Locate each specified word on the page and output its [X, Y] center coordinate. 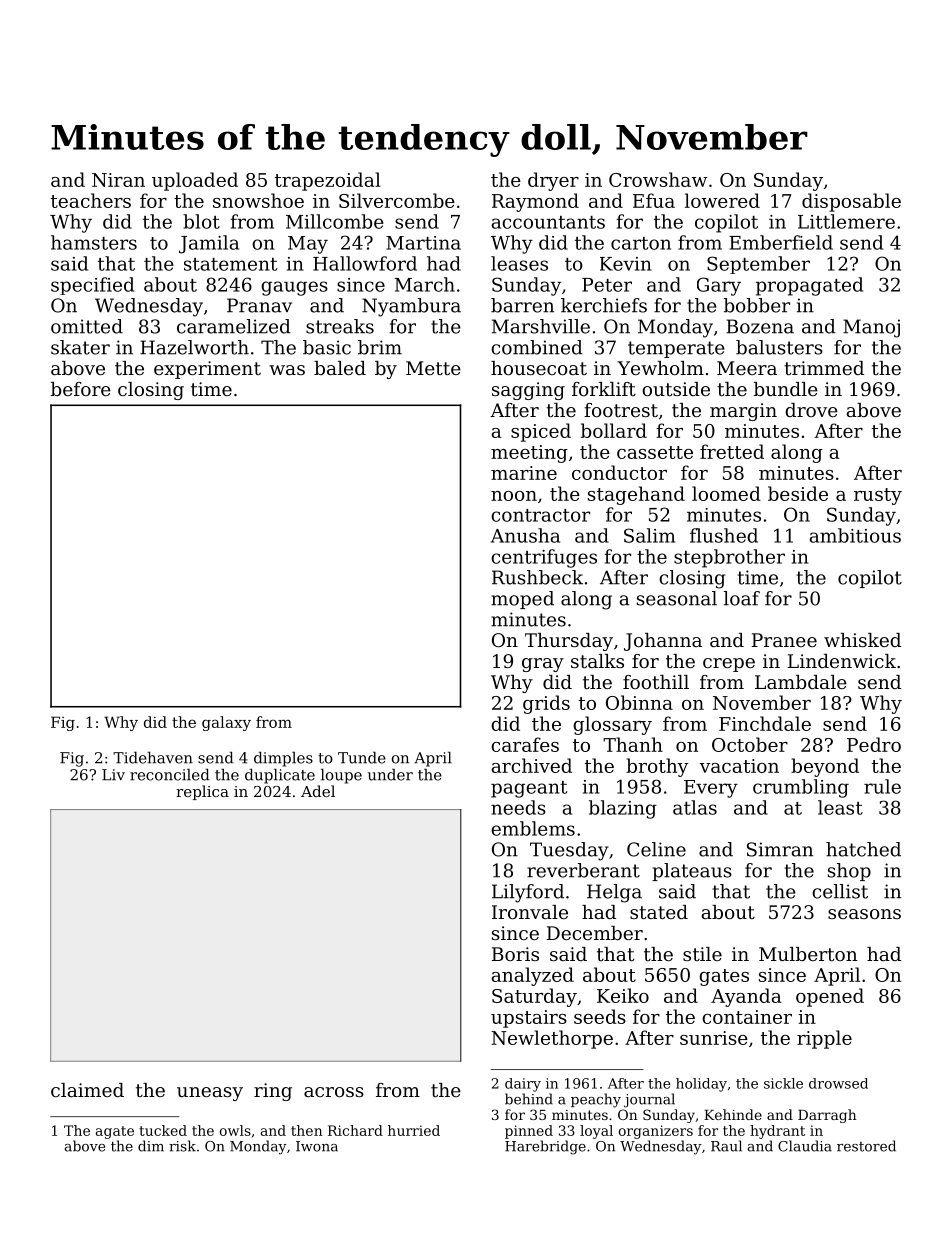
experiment [207, 370]
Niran [118, 180]
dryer [553, 181]
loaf [742, 598]
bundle [786, 389]
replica [202, 792]
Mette [433, 368]
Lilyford [528, 893]
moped [522, 600]
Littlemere [846, 221]
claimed [87, 1090]
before [81, 389]
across [334, 1092]
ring [273, 1092]
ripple [824, 1039]
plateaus [692, 872]
